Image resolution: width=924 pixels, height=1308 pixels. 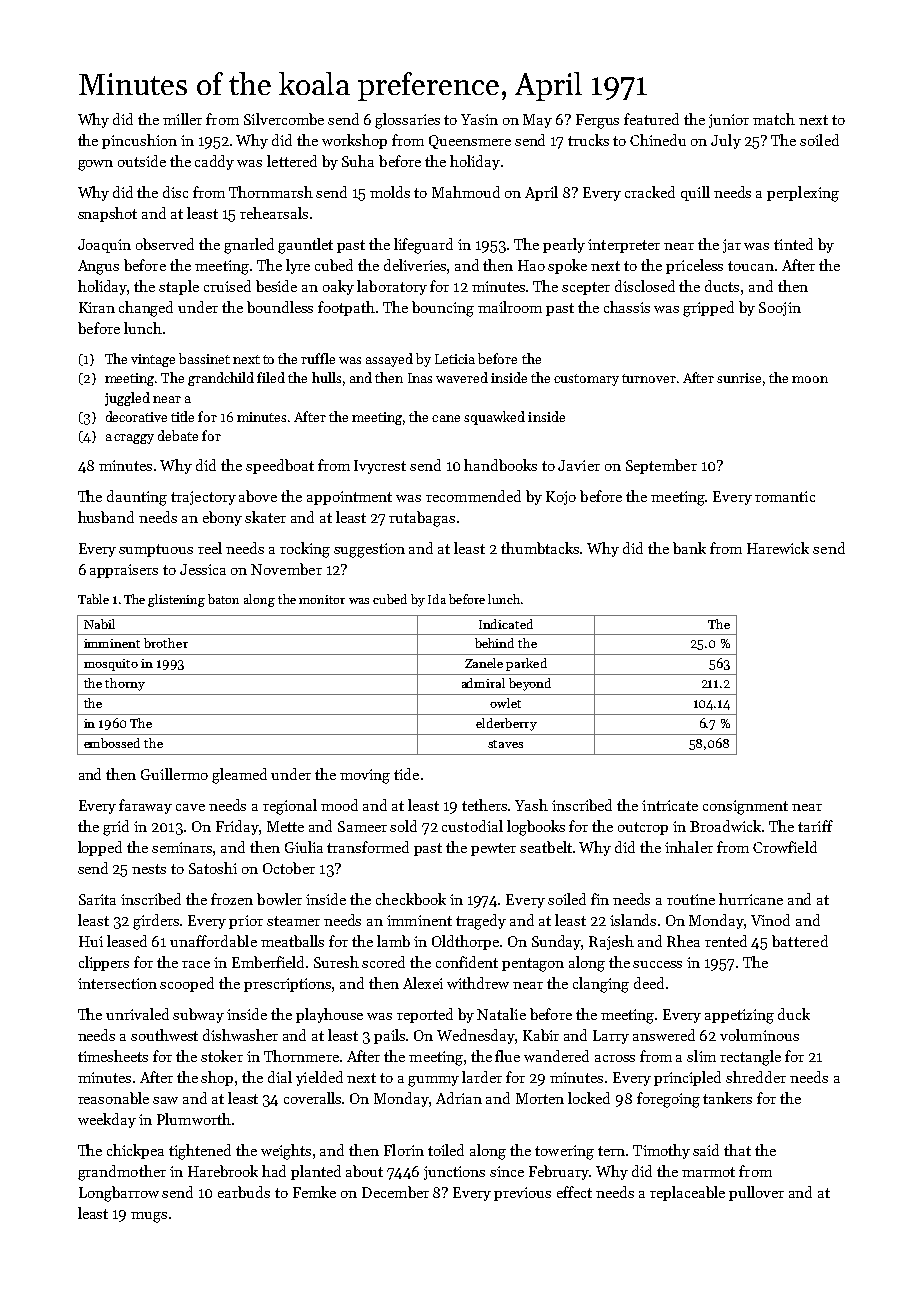 I want to click on glistening, so click(x=176, y=600).
